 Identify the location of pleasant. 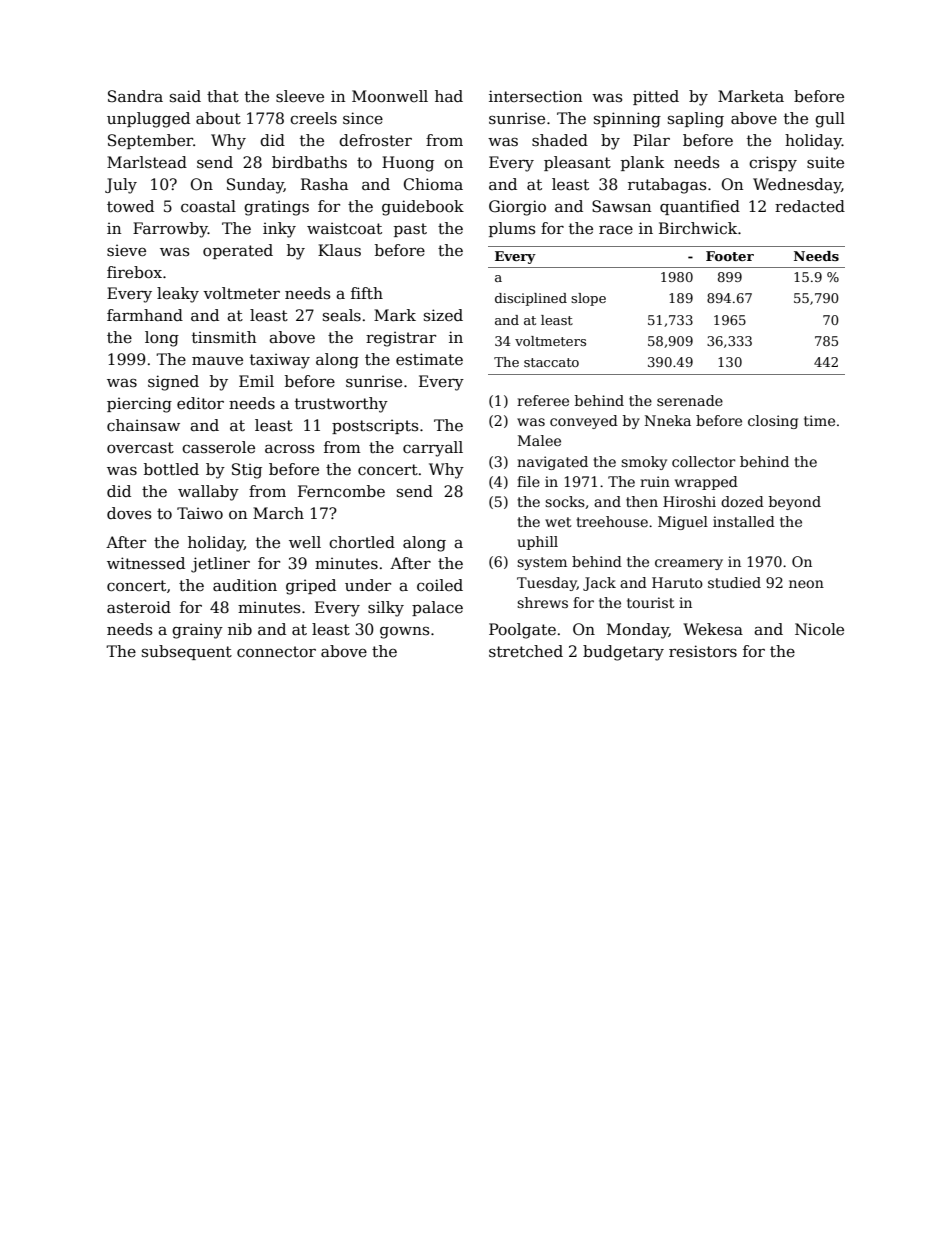
(577, 163).
